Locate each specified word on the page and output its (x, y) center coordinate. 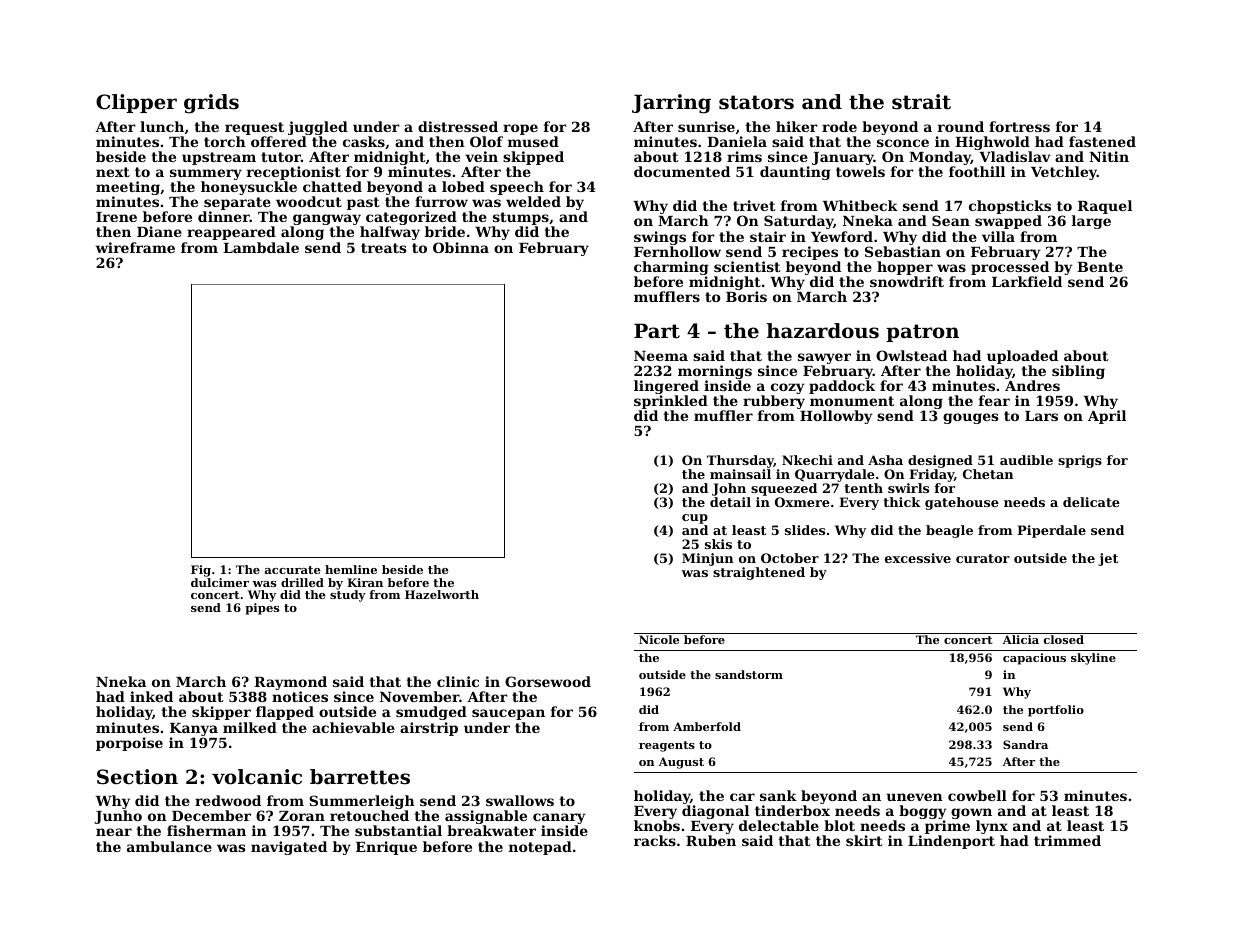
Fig (201, 571)
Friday (931, 475)
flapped (285, 713)
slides (805, 530)
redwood (228, 800)
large (1091, 222)
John (729, 489)
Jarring (671, 104)
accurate (292, 570)
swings (660, 238)
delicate (1091, 502)
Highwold (992, 143)
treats (384, 248)
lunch (162, 126)
